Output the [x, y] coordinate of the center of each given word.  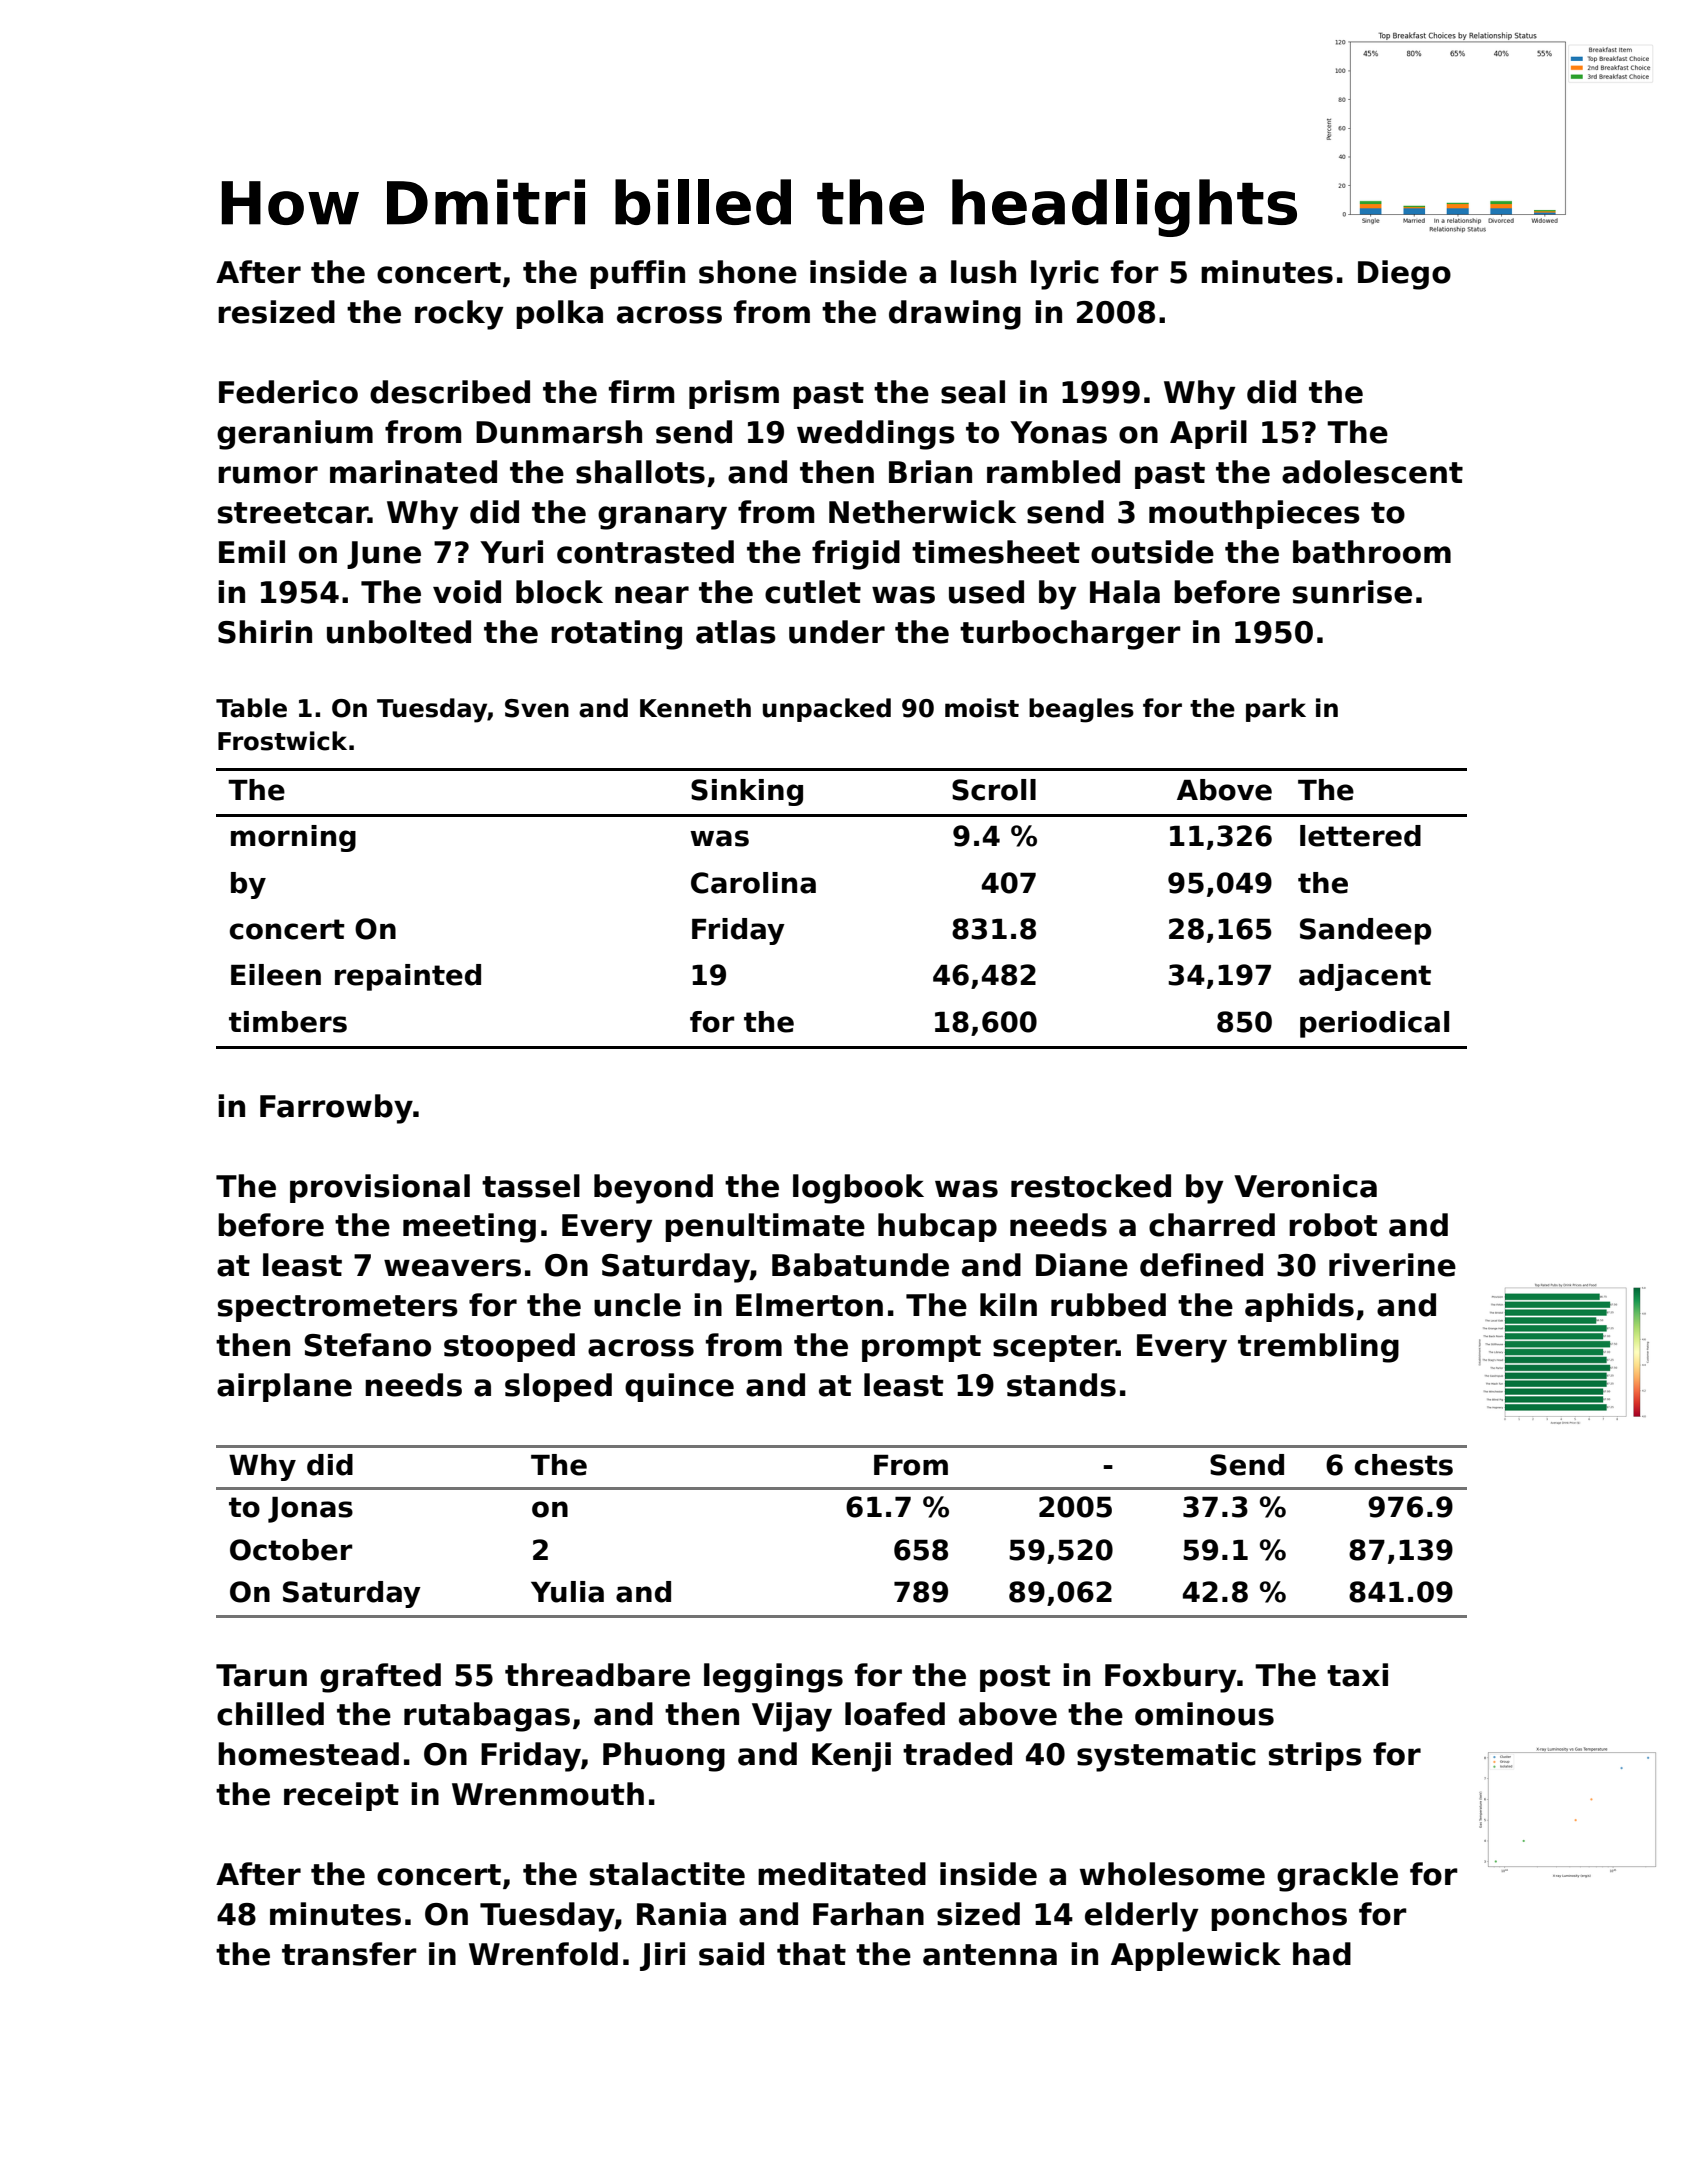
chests [1404, 1465]
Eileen [276, 975]
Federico [288, 392]
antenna [990, 1955]
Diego [1404, 275]
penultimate [765, 1227]
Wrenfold [543, 1954]
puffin [637, 274]
